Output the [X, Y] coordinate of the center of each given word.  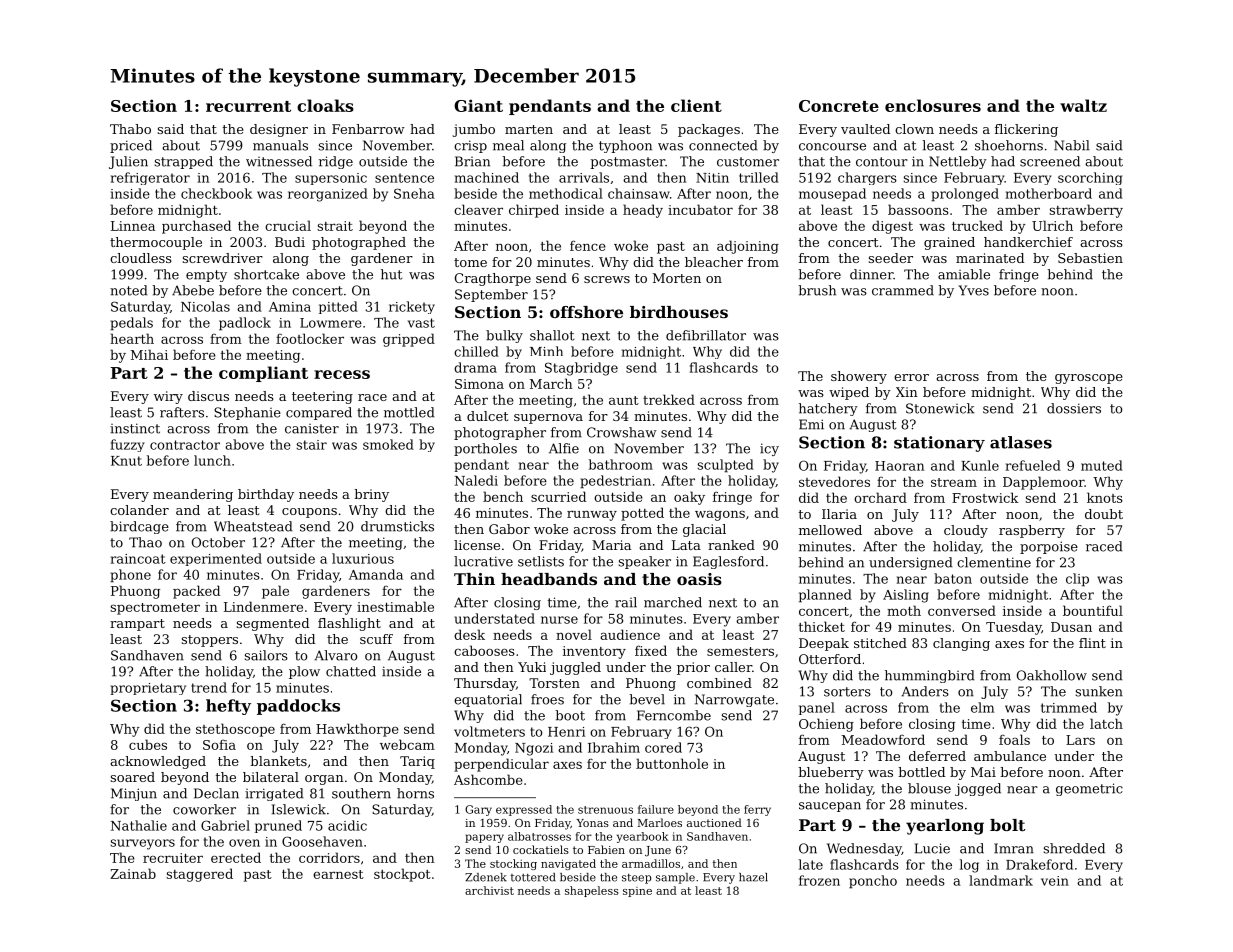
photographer [500, 433]
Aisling [906, 596]
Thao [145, 542]
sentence [404, 178]
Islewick [299, 809]
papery [484, 838]
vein [1055, 881]
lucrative [483, 561]
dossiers [1074, 408]
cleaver [478, 209]
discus [208, 396]
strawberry [1086, 211]
